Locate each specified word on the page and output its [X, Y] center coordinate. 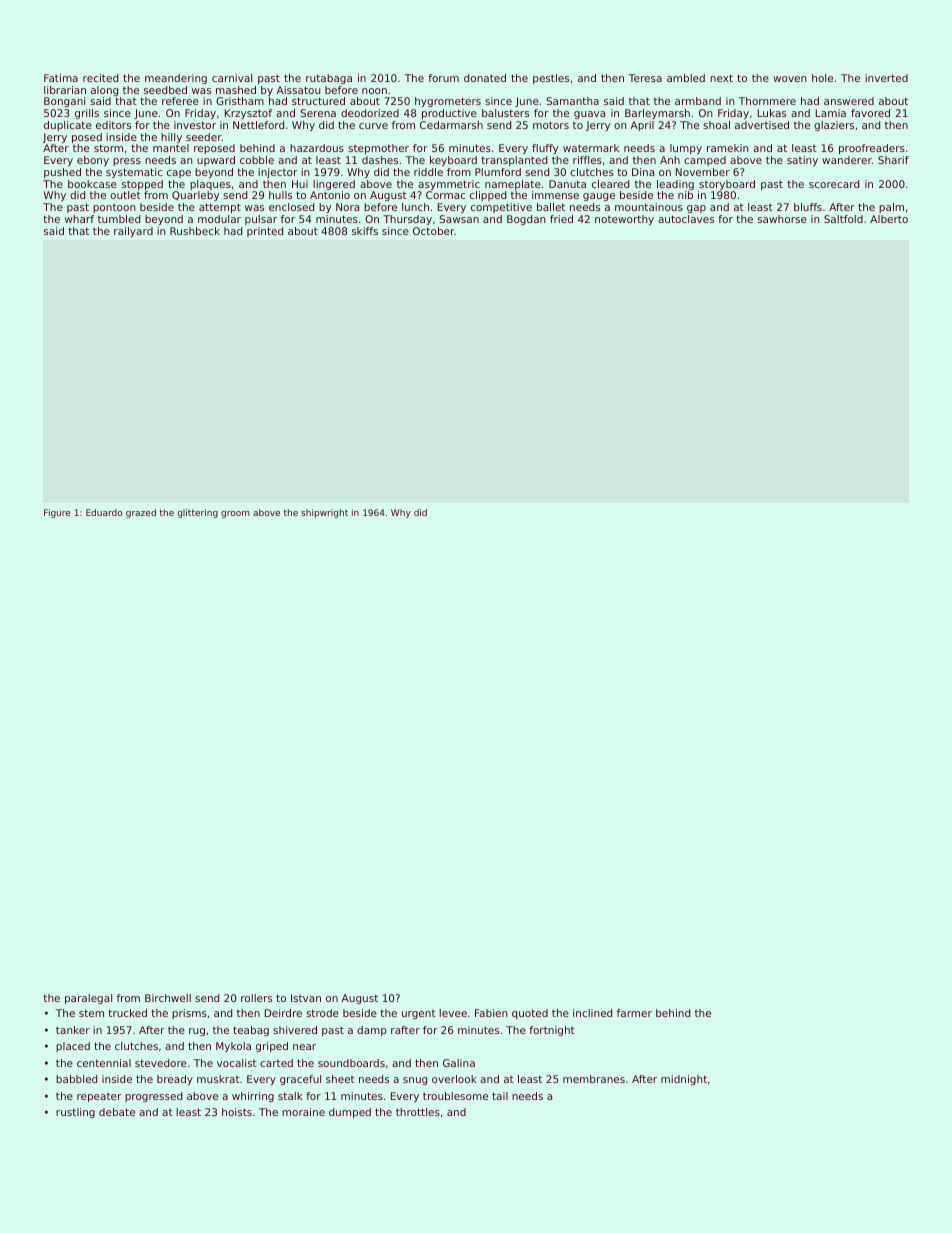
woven [790, 79]
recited [100, 78]
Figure [57, 513]
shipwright [324, 513]
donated [485, 78]
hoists [237, 1112]
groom [235, 514]
